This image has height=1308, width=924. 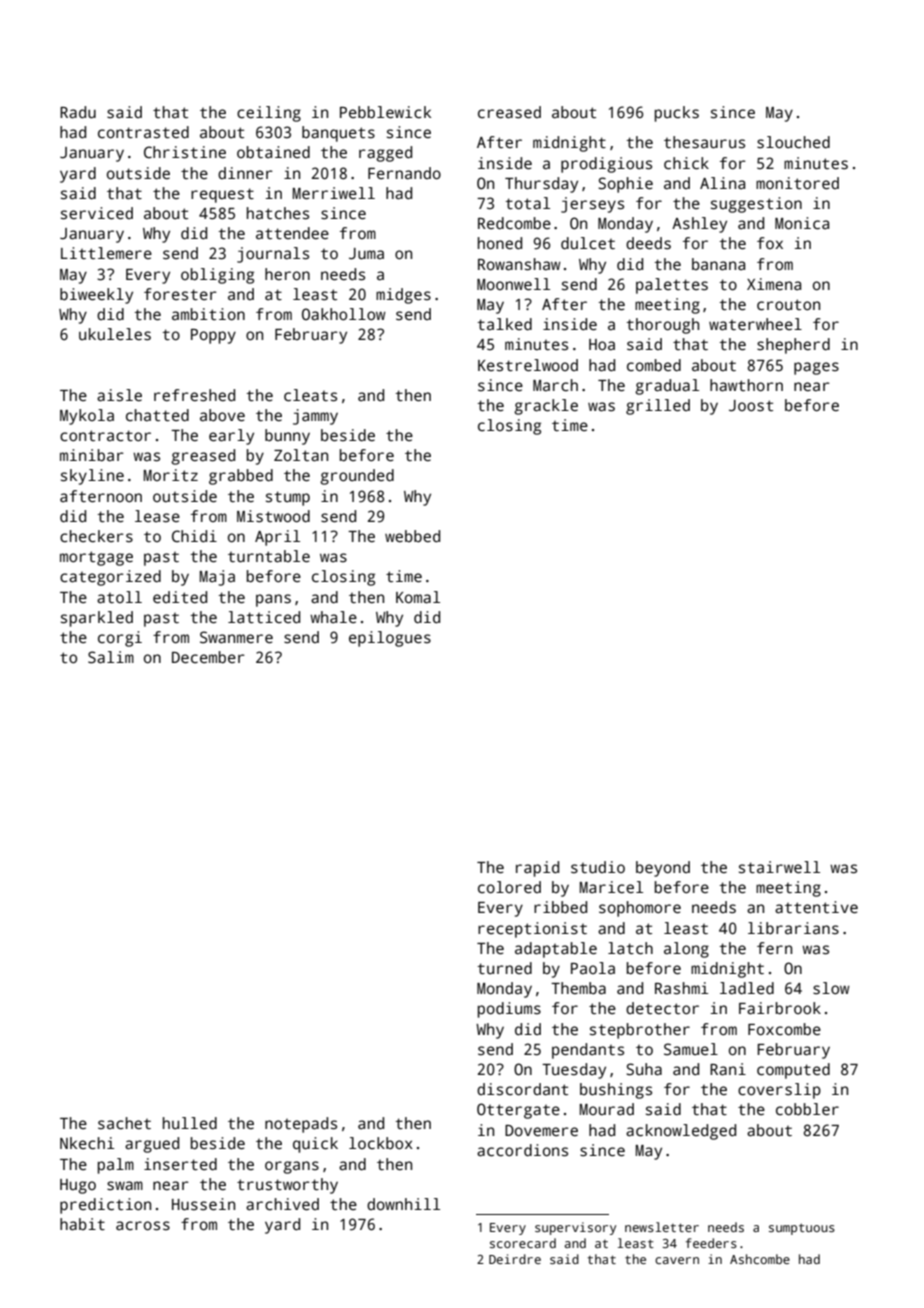 I want to click on sachet, so click(x=124, y=1123).
